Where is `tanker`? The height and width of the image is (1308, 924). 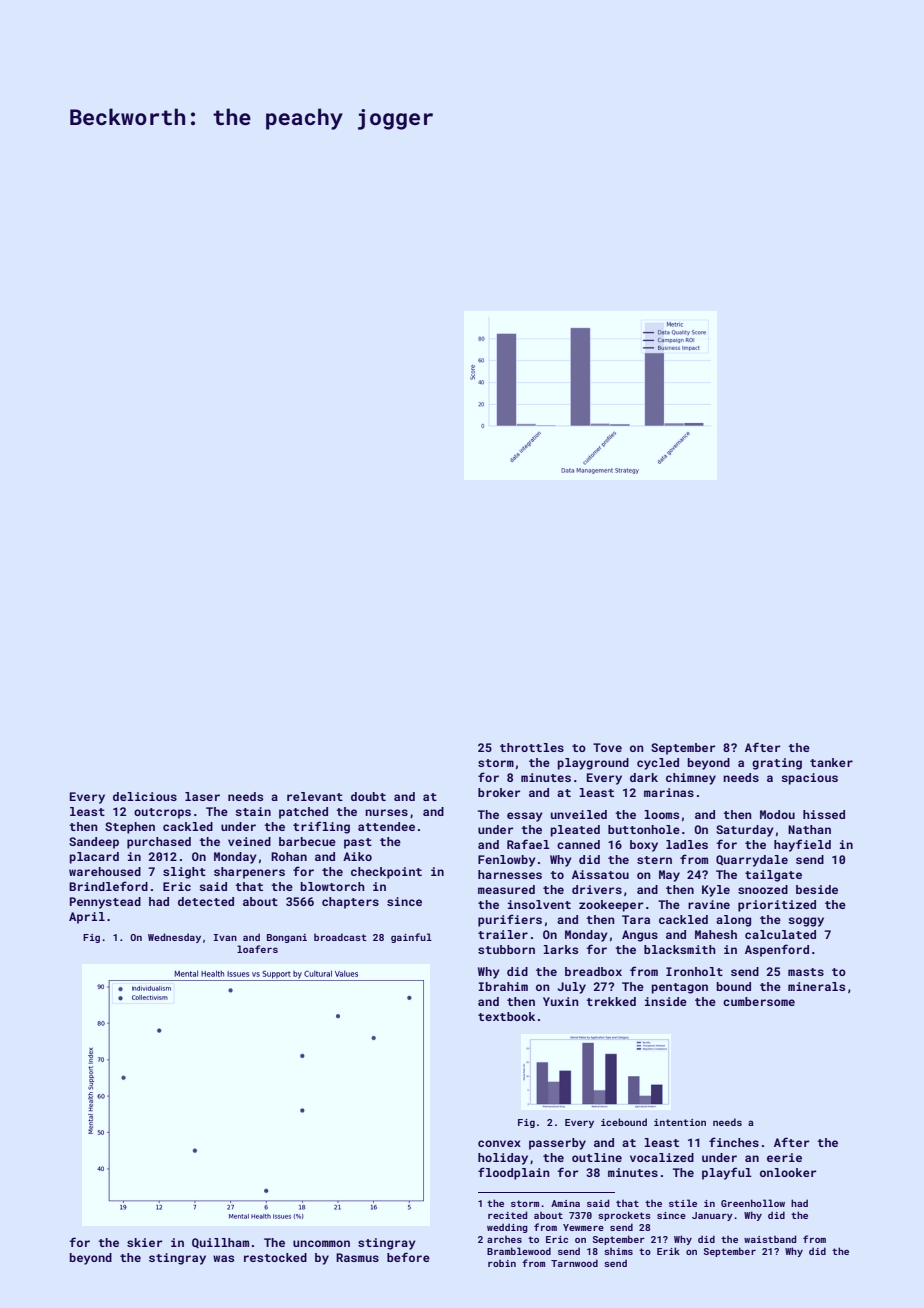 tanker is located at coordinates (831, 762).
